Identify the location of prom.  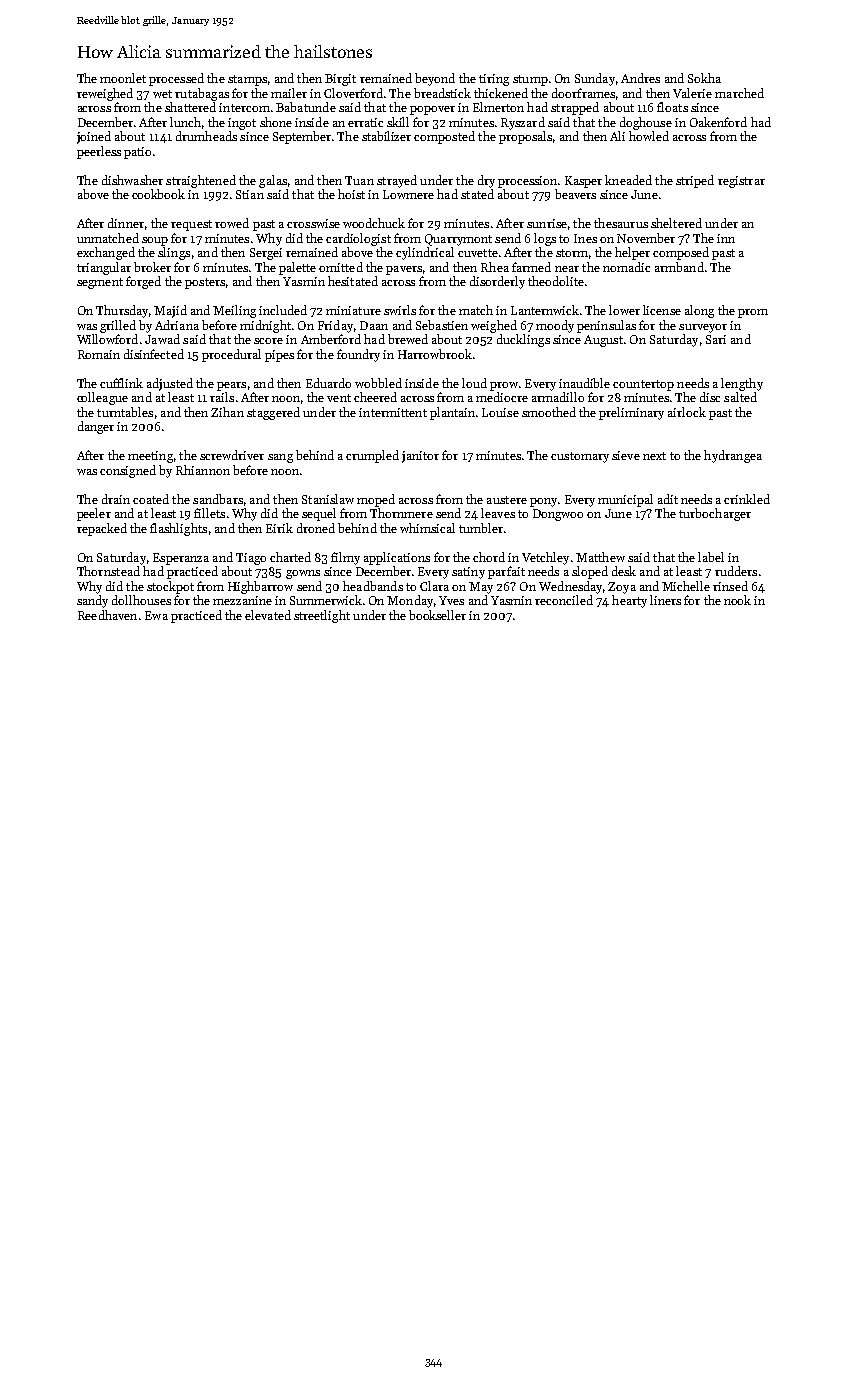
(753, 313).
